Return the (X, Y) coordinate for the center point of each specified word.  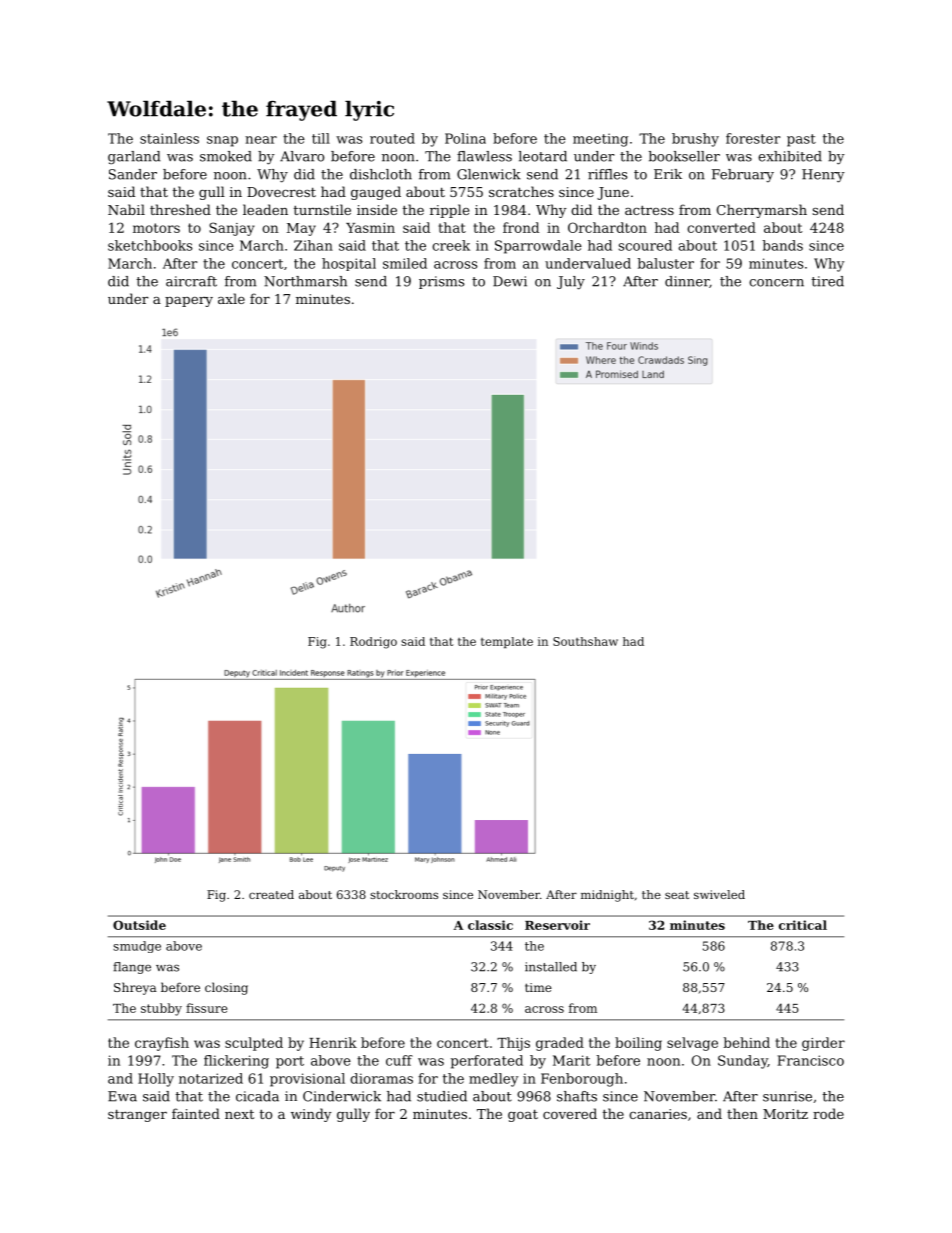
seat (677, 895)
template (507, 642)
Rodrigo (373, 643)
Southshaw (585, 641)
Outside (139, 925)
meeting (600, 140)
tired (827, 281)
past (801, 140)
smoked (226, 156)
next (239, 1114)
